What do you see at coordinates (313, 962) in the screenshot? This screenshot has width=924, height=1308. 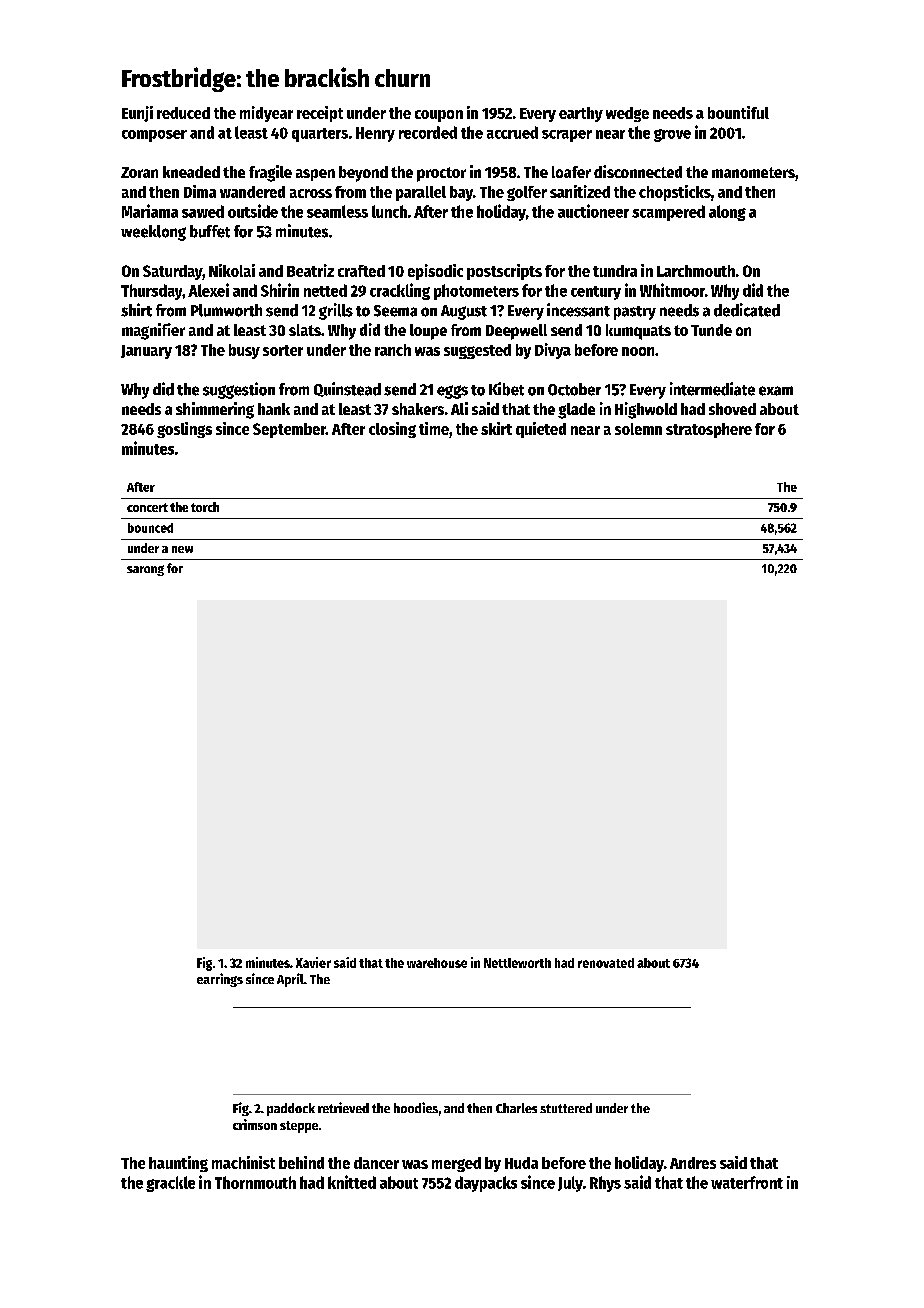 I see `Xavier` at bounding box center [313, 962].
